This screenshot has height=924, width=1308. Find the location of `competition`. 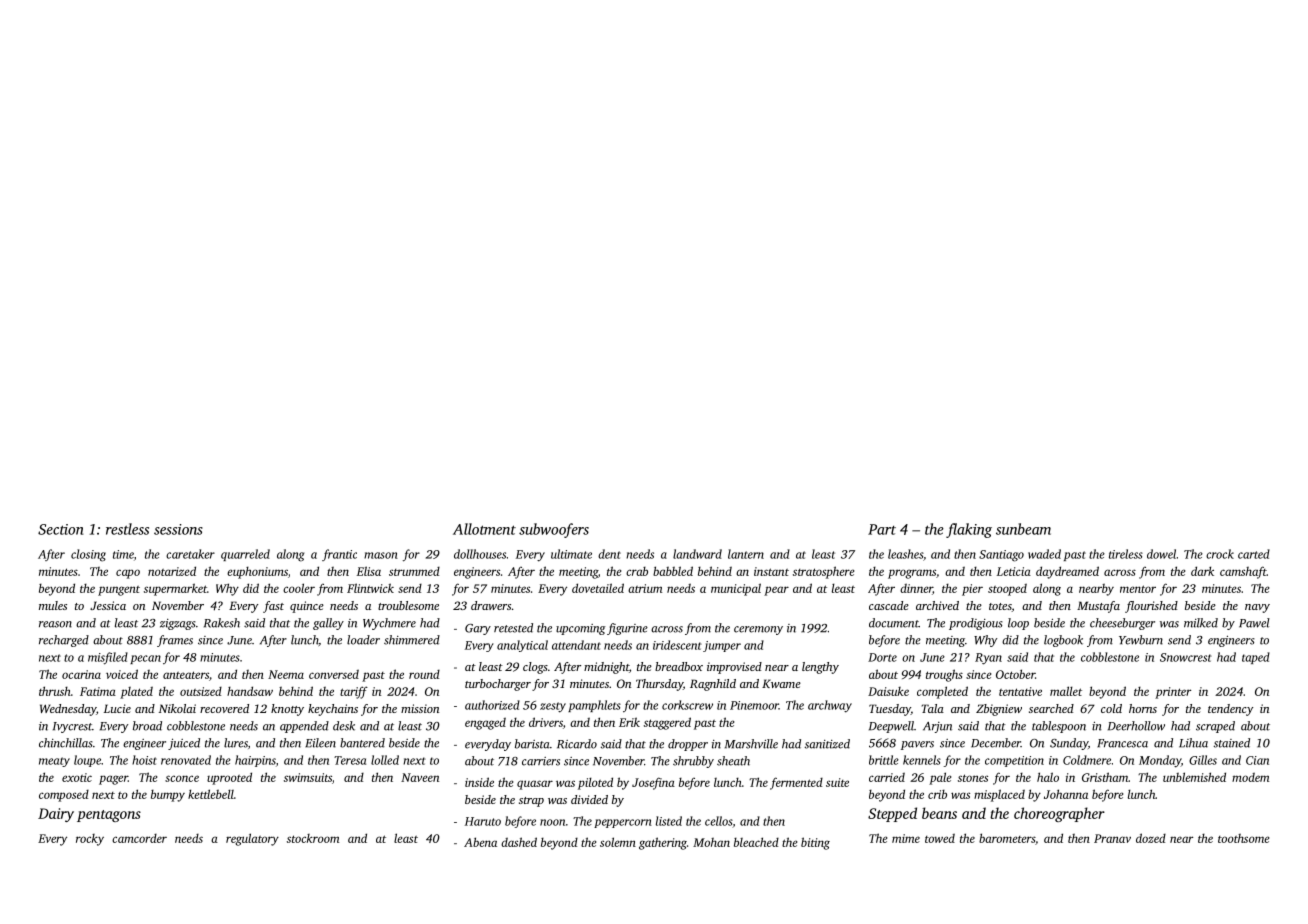

competition is located at coordinates (1014, 761).
